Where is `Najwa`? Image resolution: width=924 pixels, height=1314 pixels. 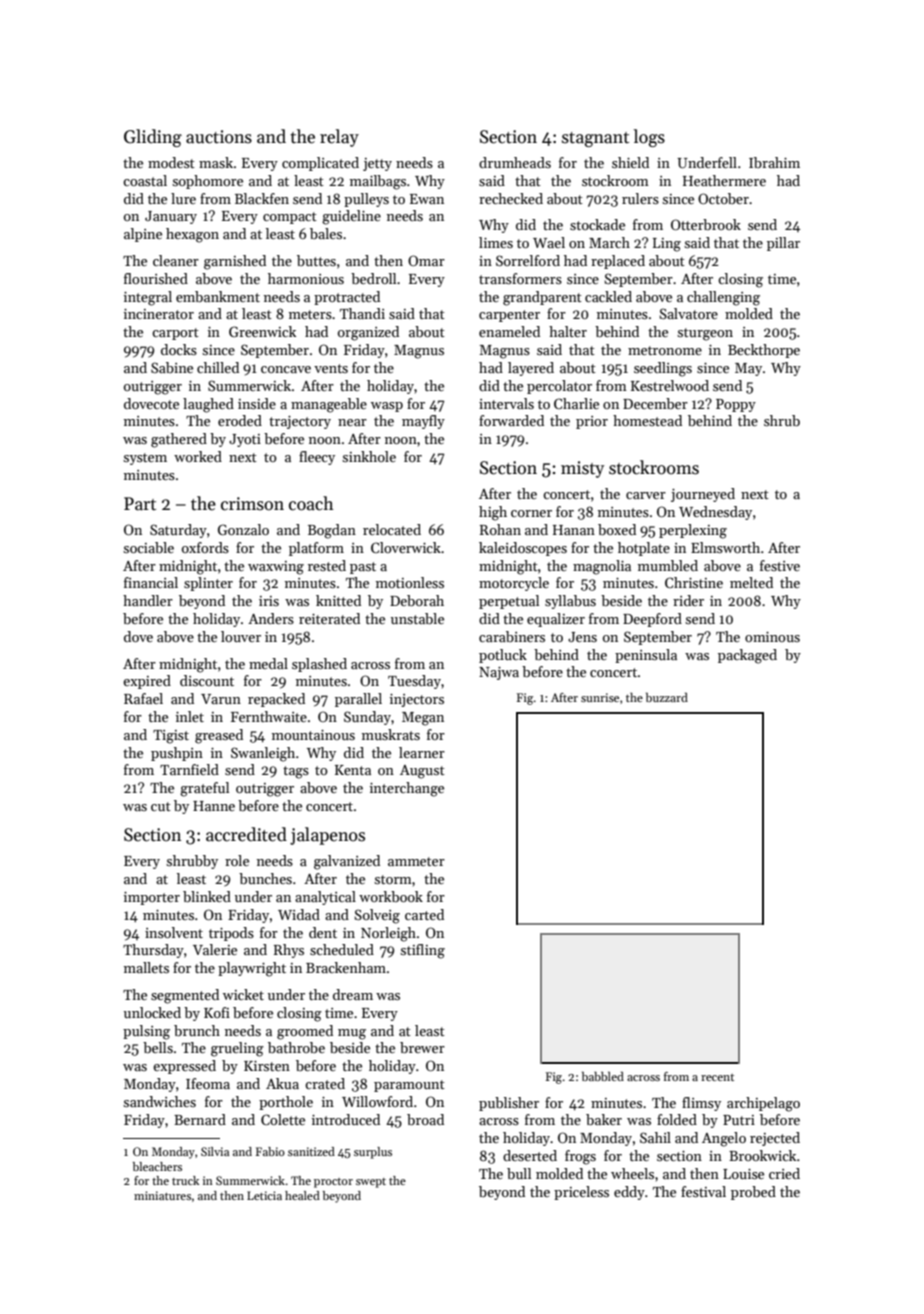 Najwa is located at coordinates (499, 673).
